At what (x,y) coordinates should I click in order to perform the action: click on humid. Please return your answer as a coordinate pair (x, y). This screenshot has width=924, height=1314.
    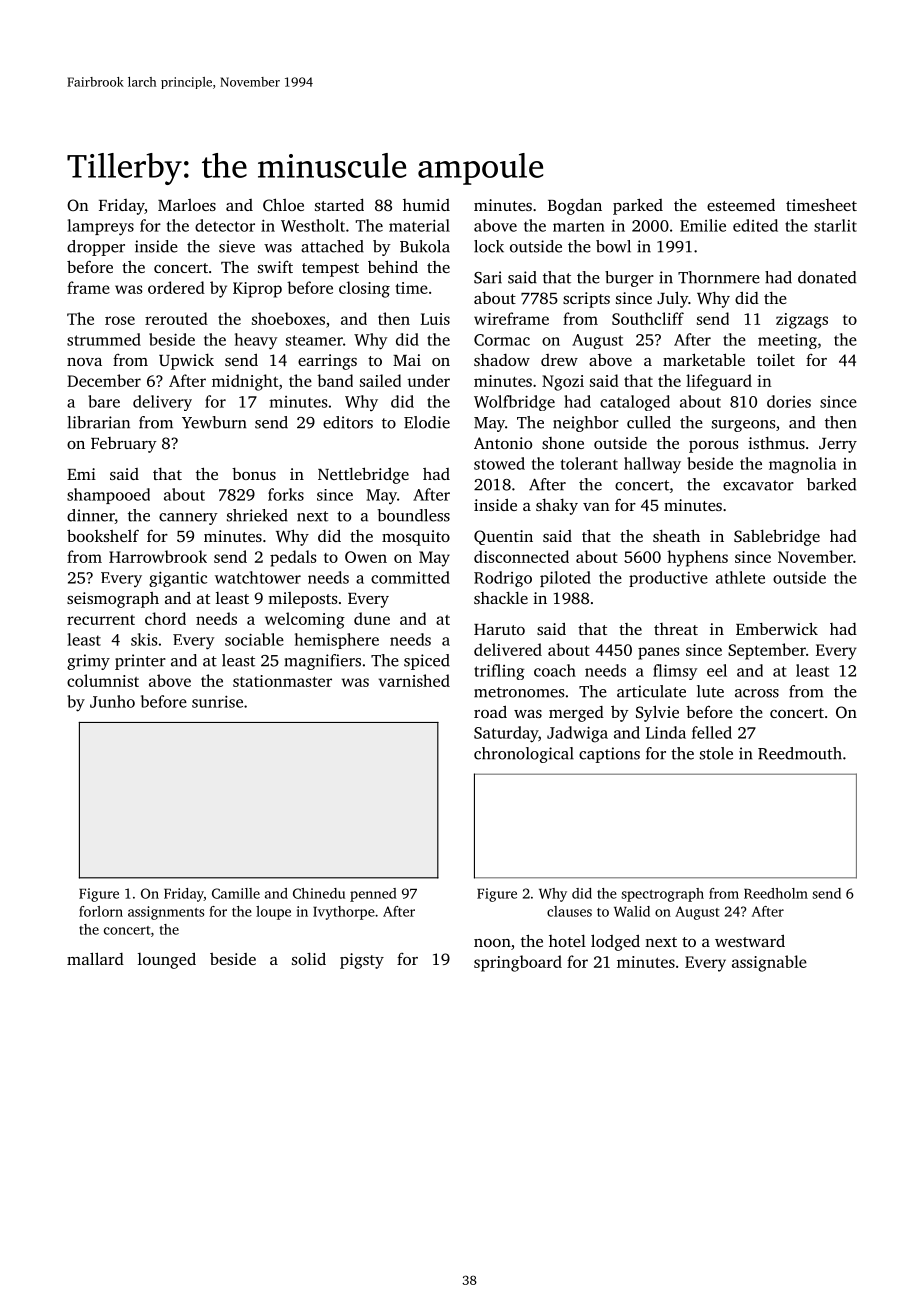
    Looking at the image, I should click on (426, 205).
